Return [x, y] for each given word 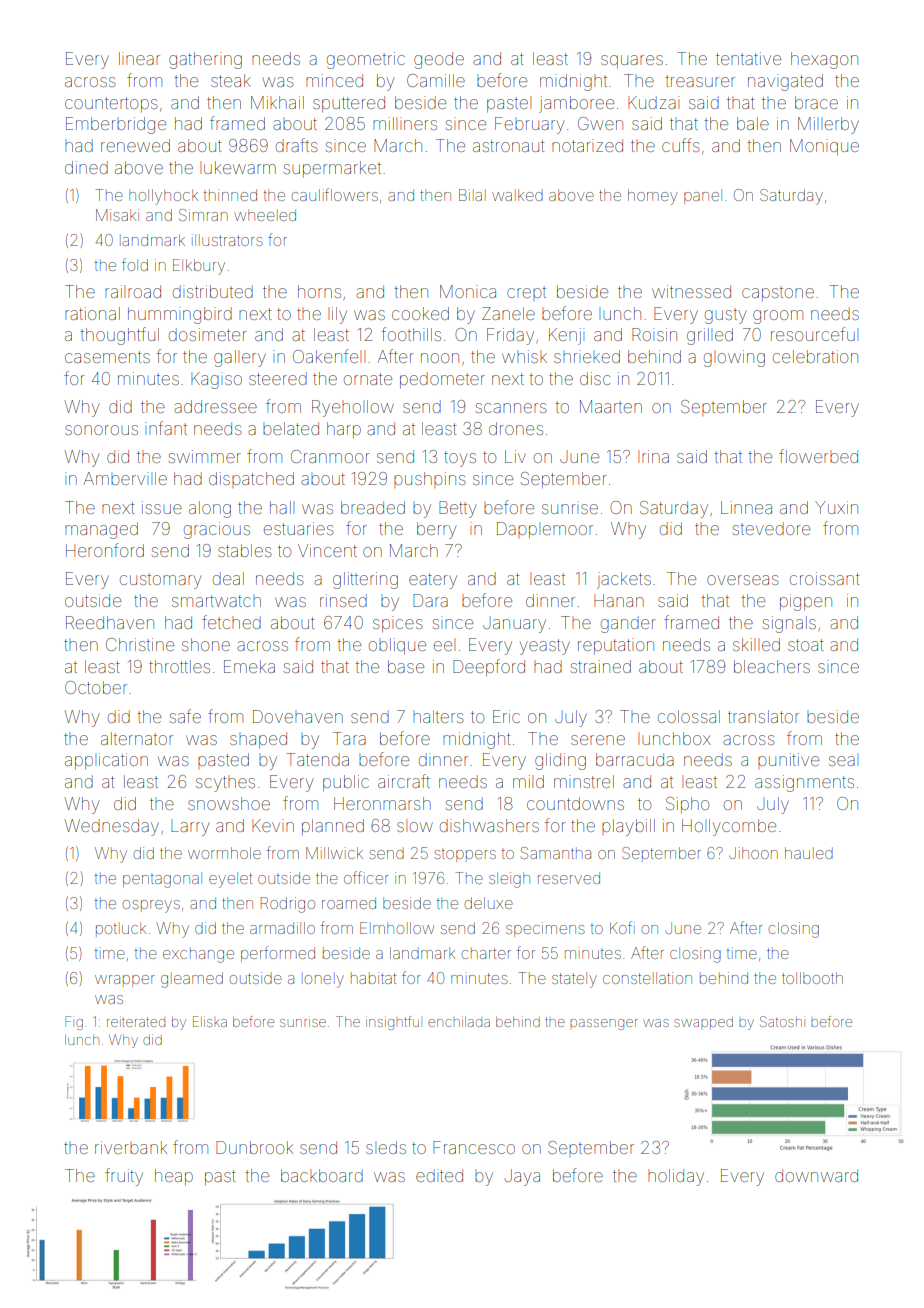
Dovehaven [298, 716]
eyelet [231, 880]
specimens [545, 929]
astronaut [509, 146]
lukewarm [238, 167]
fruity [124, 1177]
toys [460, 459]
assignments [804, 783]
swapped [703, 1023]
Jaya [522, 1177]
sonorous [101, 430]
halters [438, 716]
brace [816, 102]
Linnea [746, 507]
